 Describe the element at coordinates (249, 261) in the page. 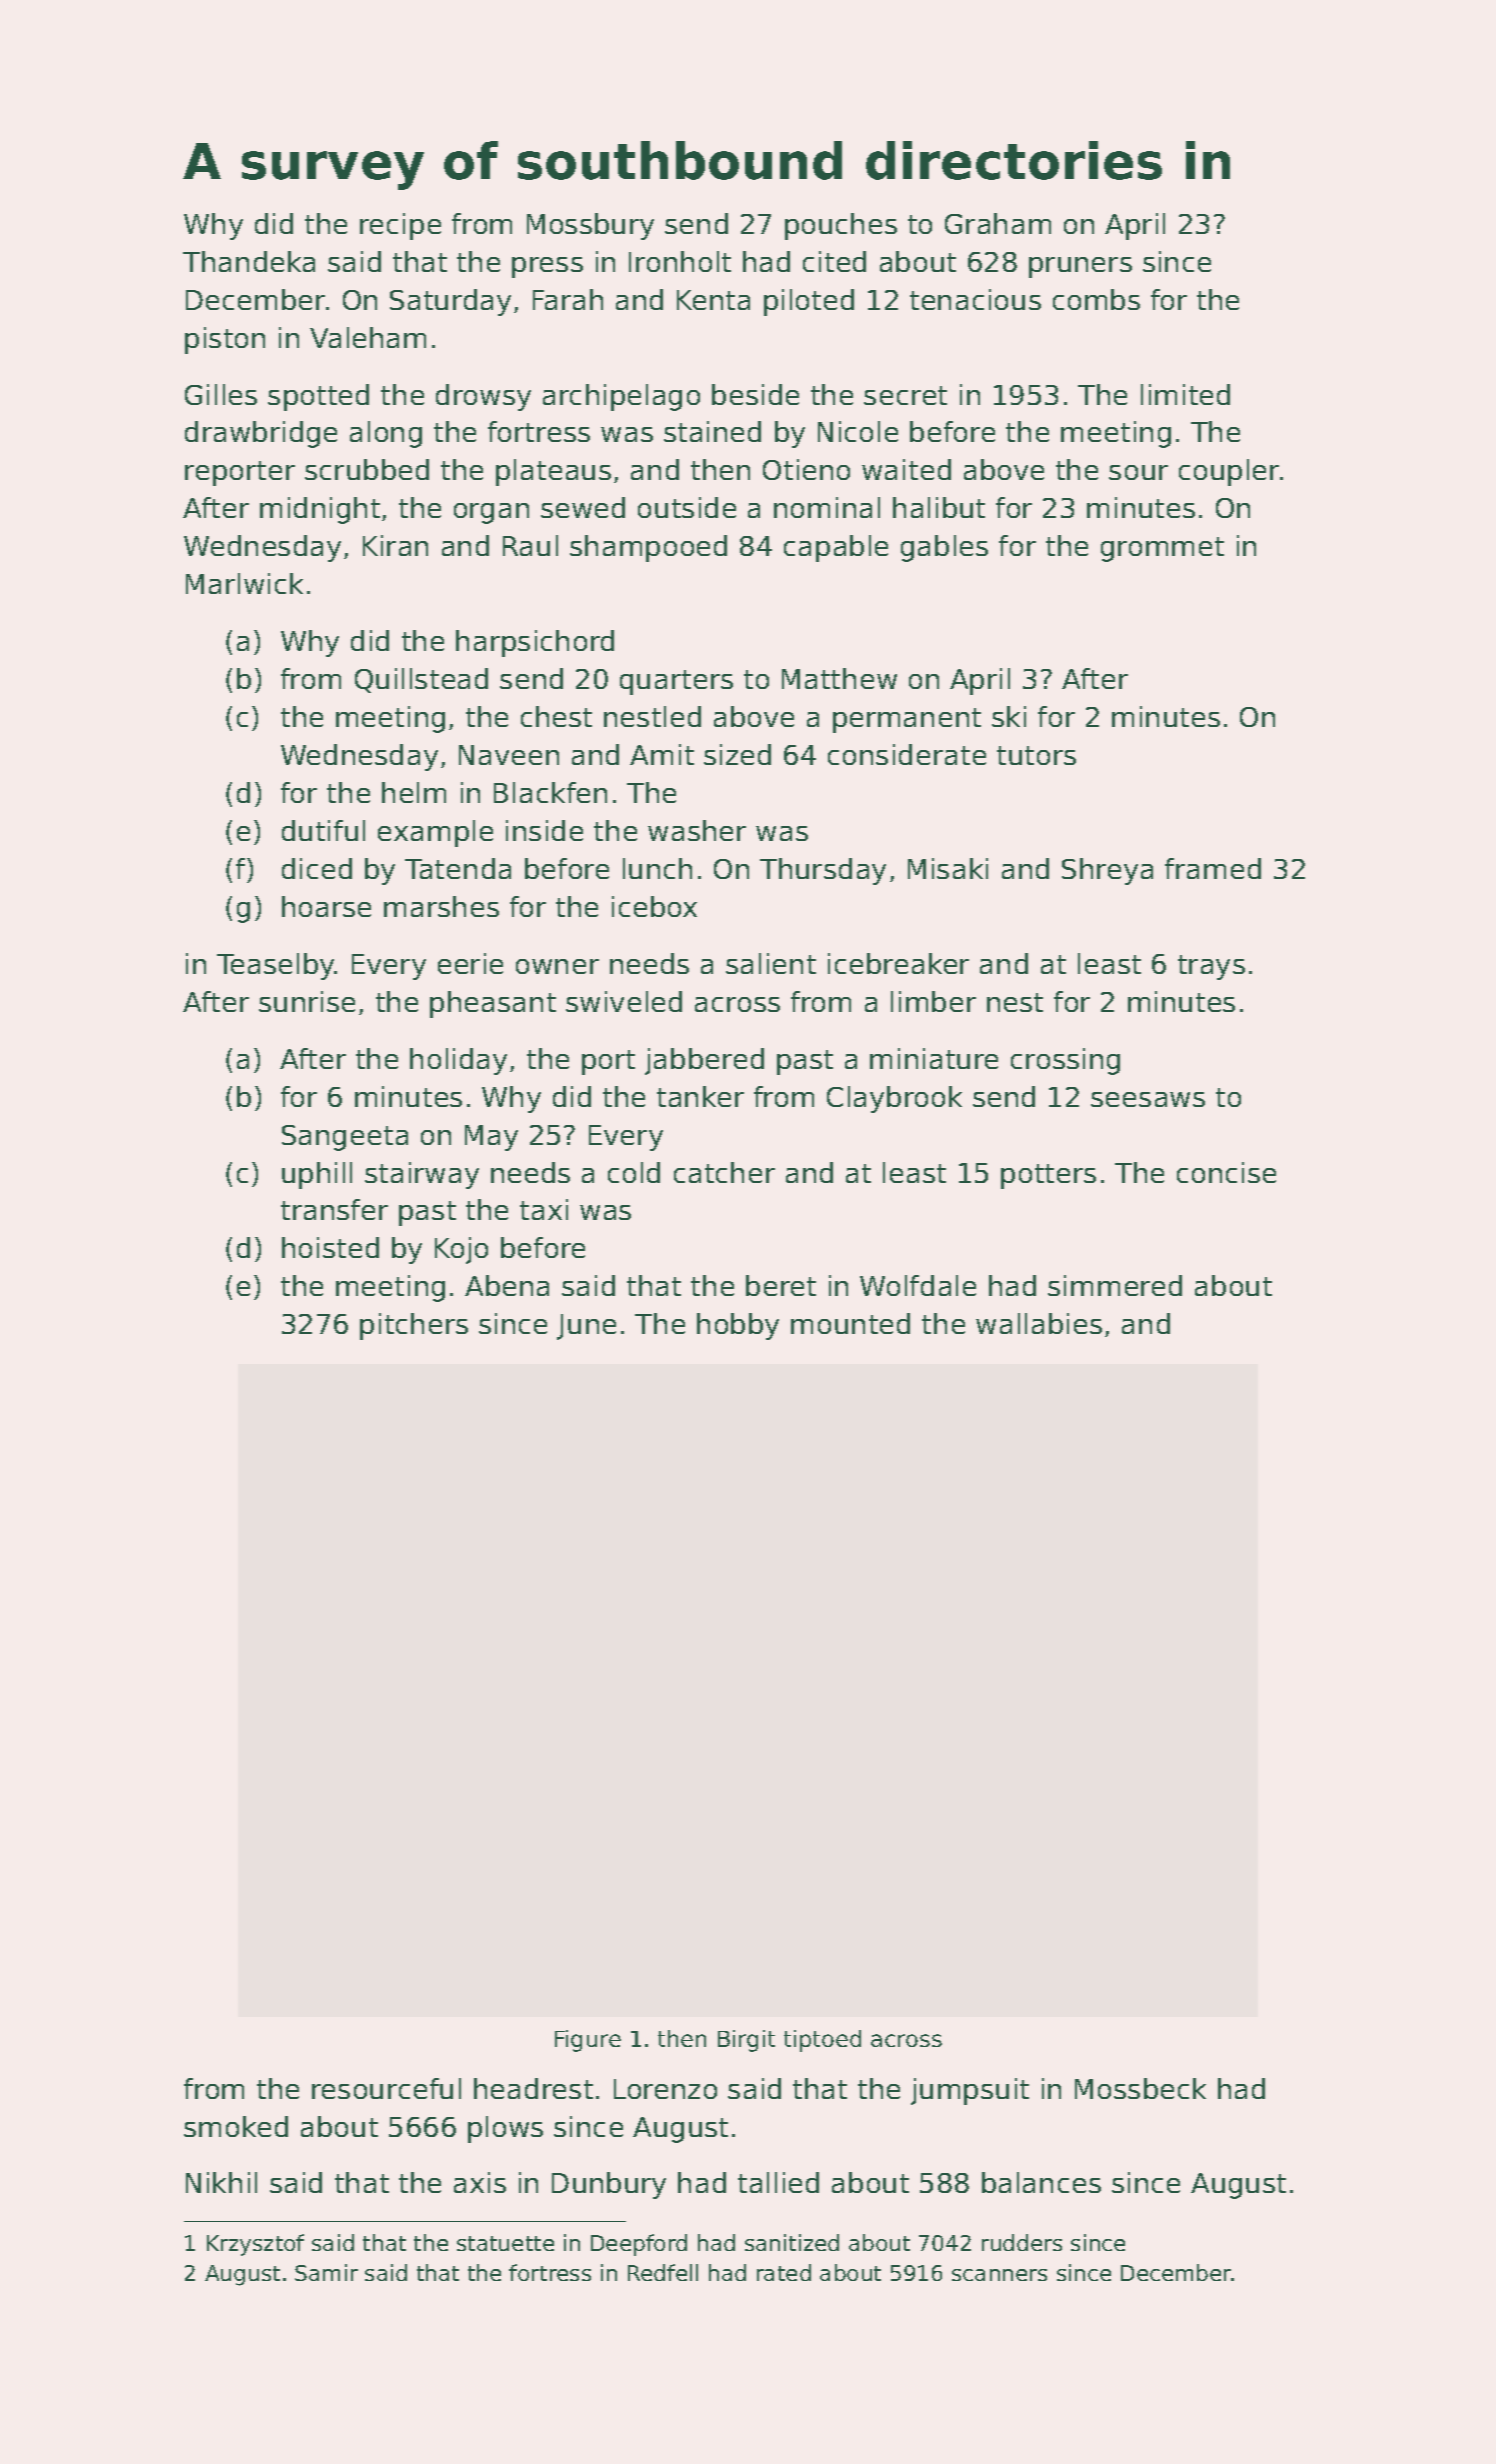

I see `Thandeka` at that location.
